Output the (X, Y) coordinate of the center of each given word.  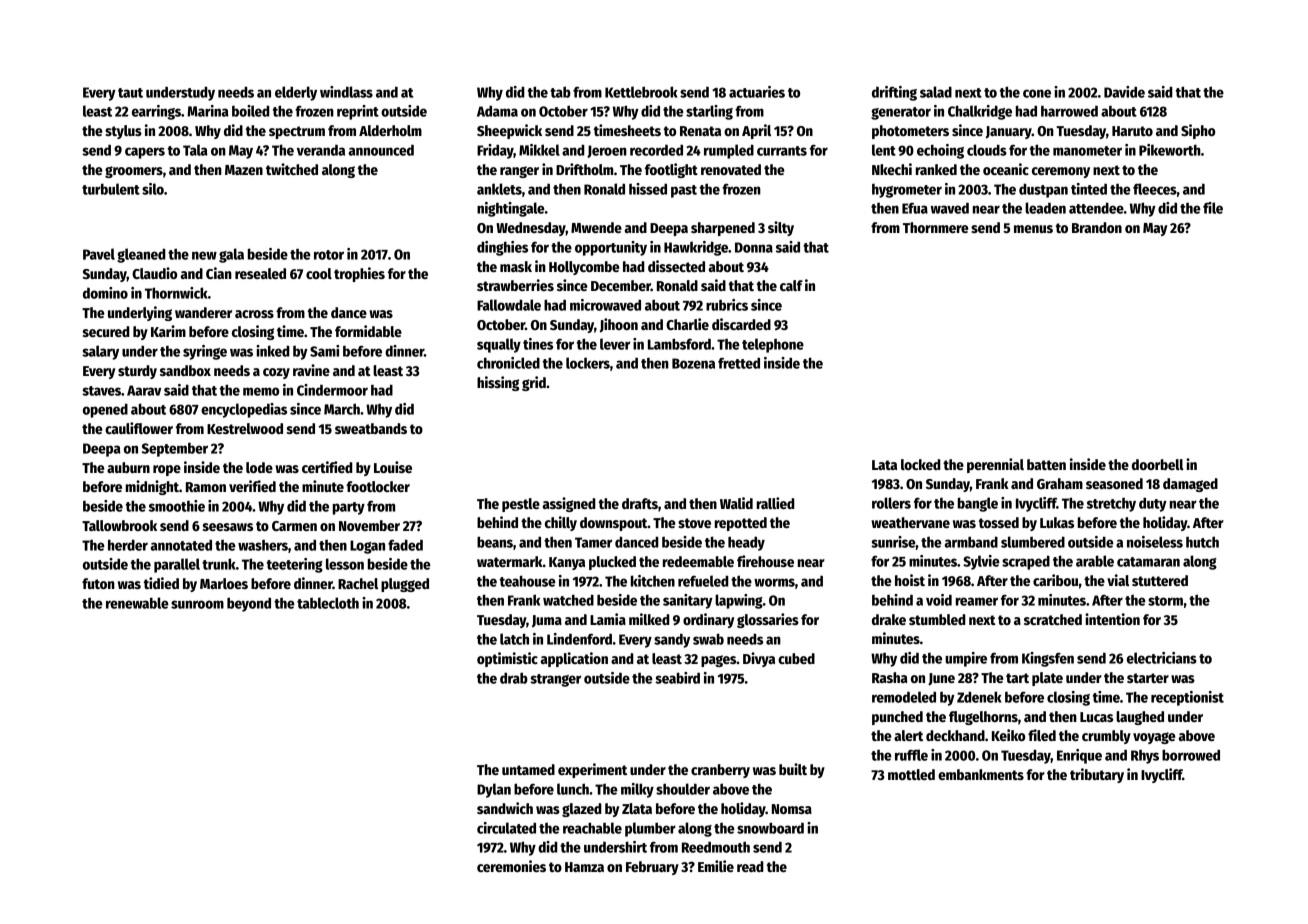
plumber (650, 829)
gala (231, 255)
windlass (346, 92)
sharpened (723, 229)
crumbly (1106, 737)
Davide (1124, 92)
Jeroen (607, 151)
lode (259, 467)
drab (514, 678)
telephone (773, 345)
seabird (677, 678)
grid (534, 383)
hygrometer (907, 191)
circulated (506, 828)
